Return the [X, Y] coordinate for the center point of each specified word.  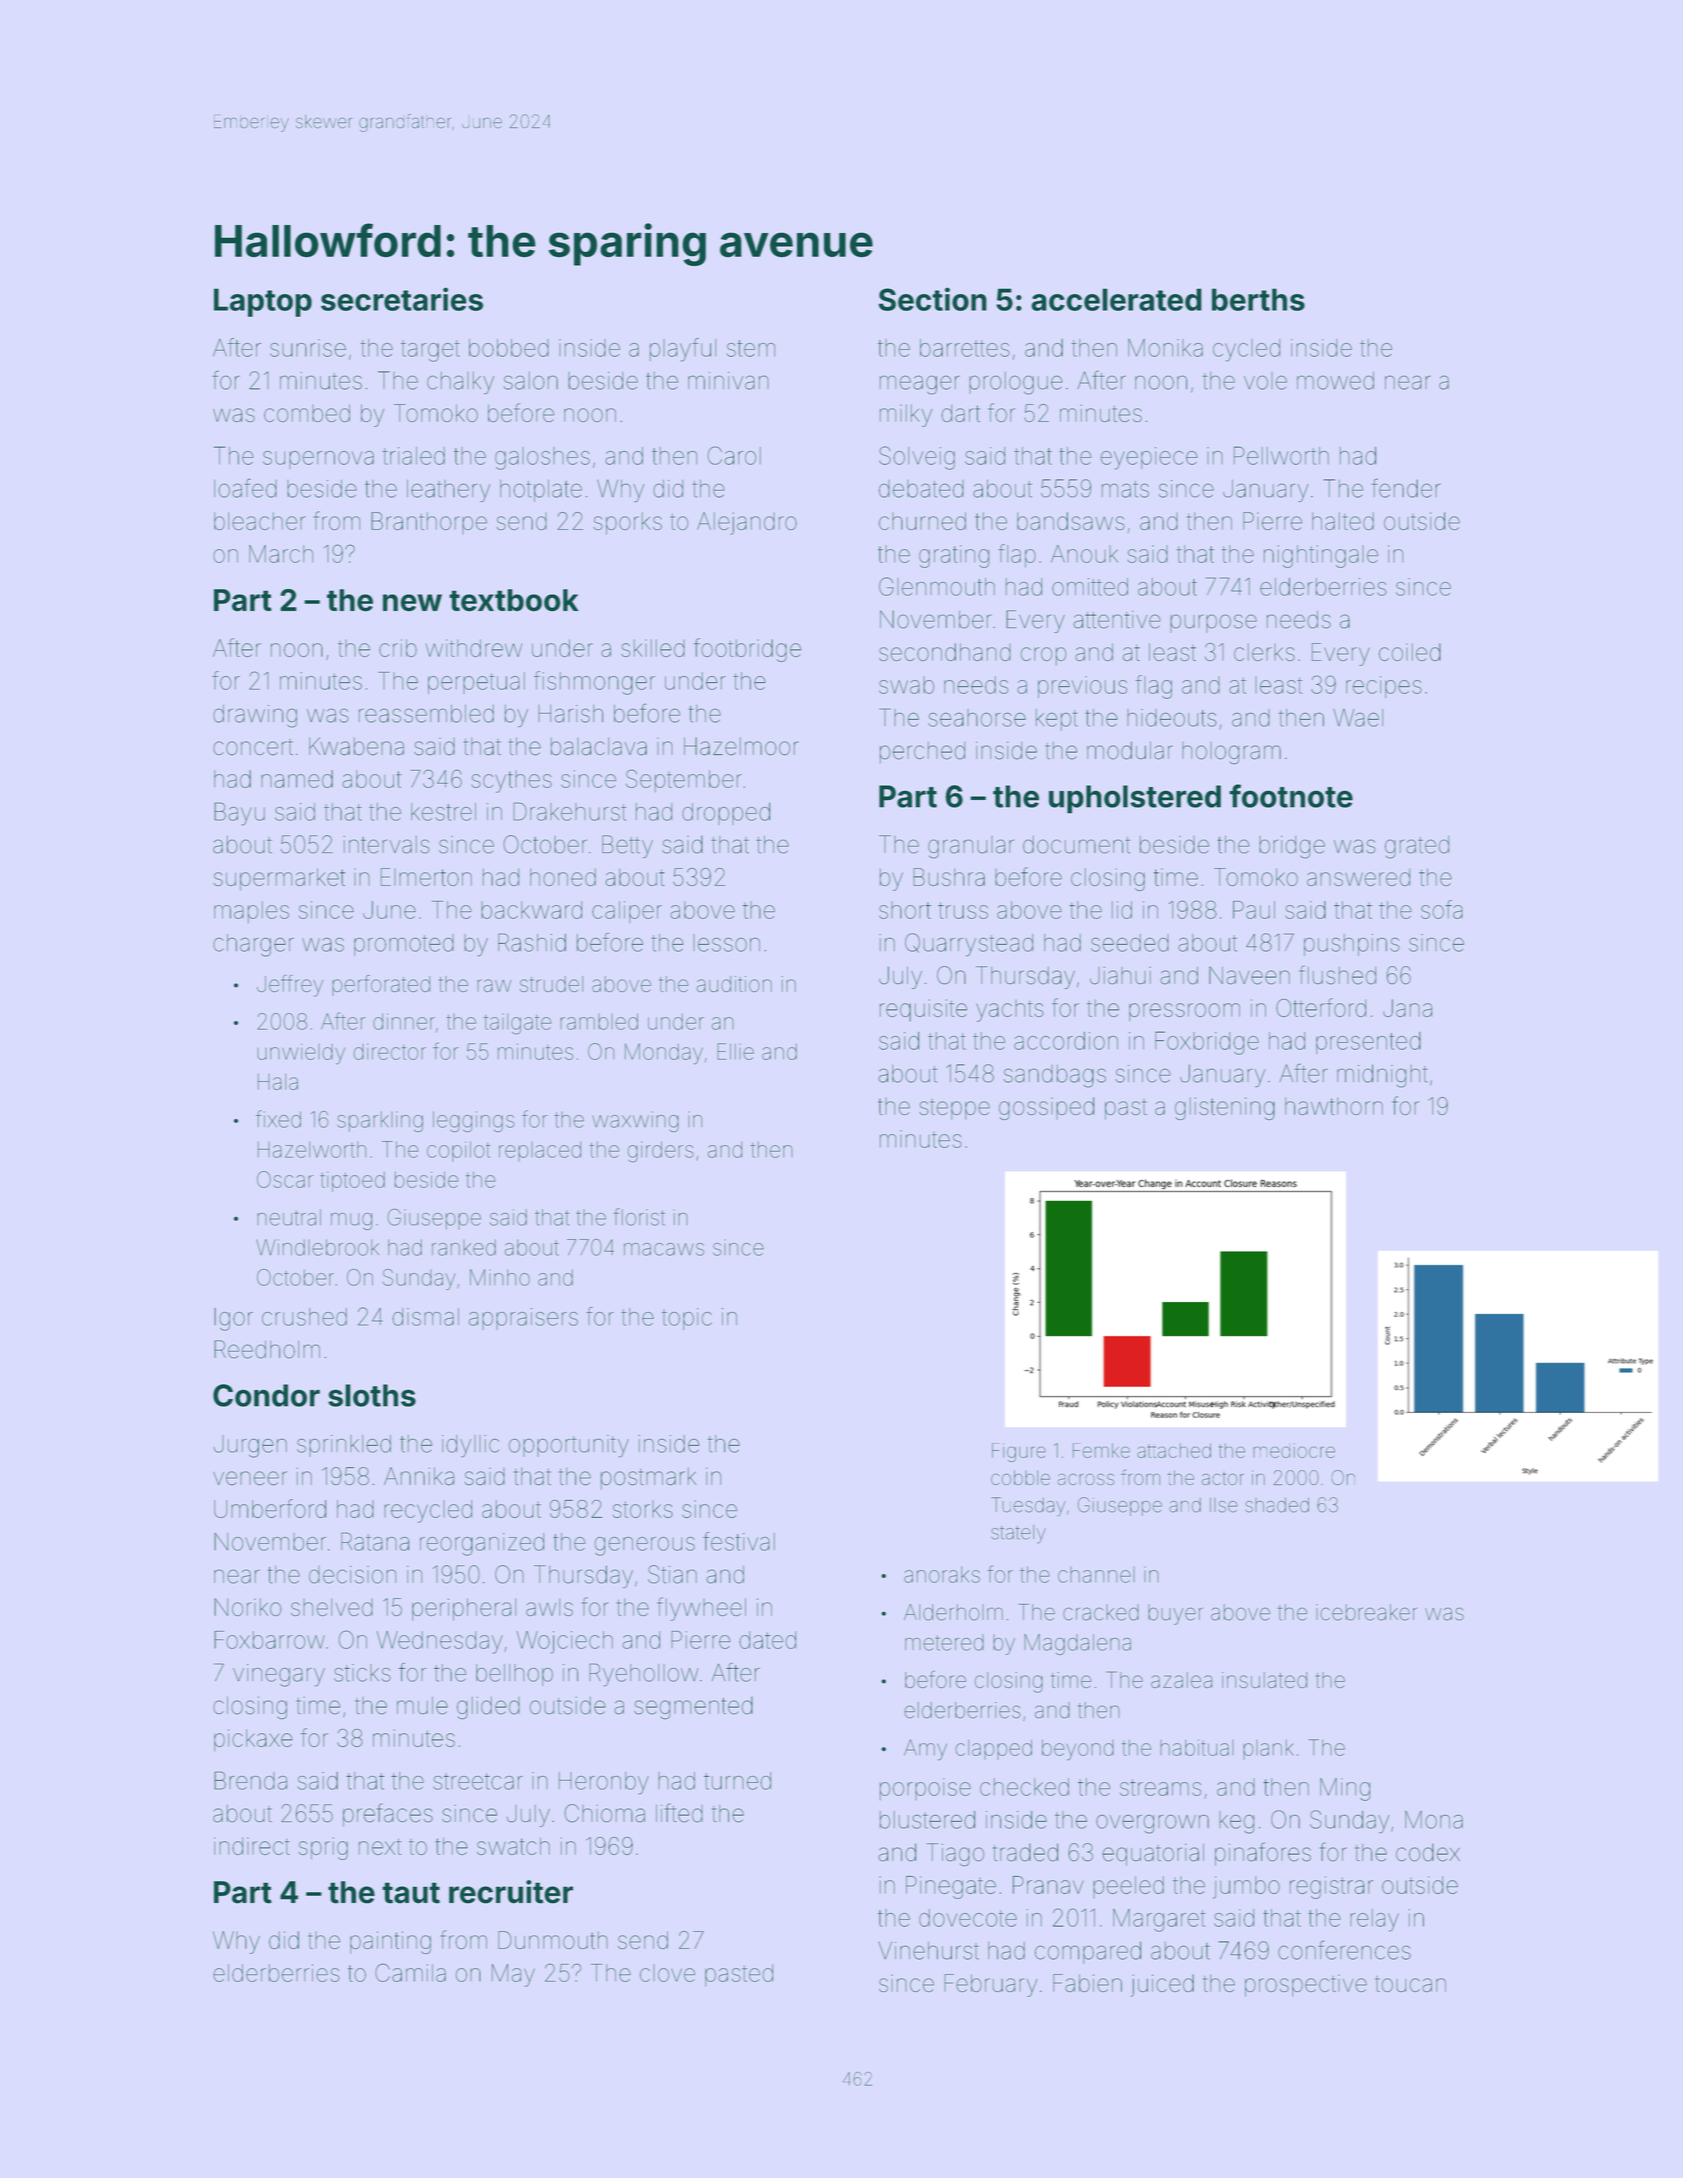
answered [1358, 877]
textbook [514, 600]
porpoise [925, 1789]
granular [971, 847]
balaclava [599, 746]
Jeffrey [290, 986]
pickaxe [253, 1740]
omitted [1090, 587]
